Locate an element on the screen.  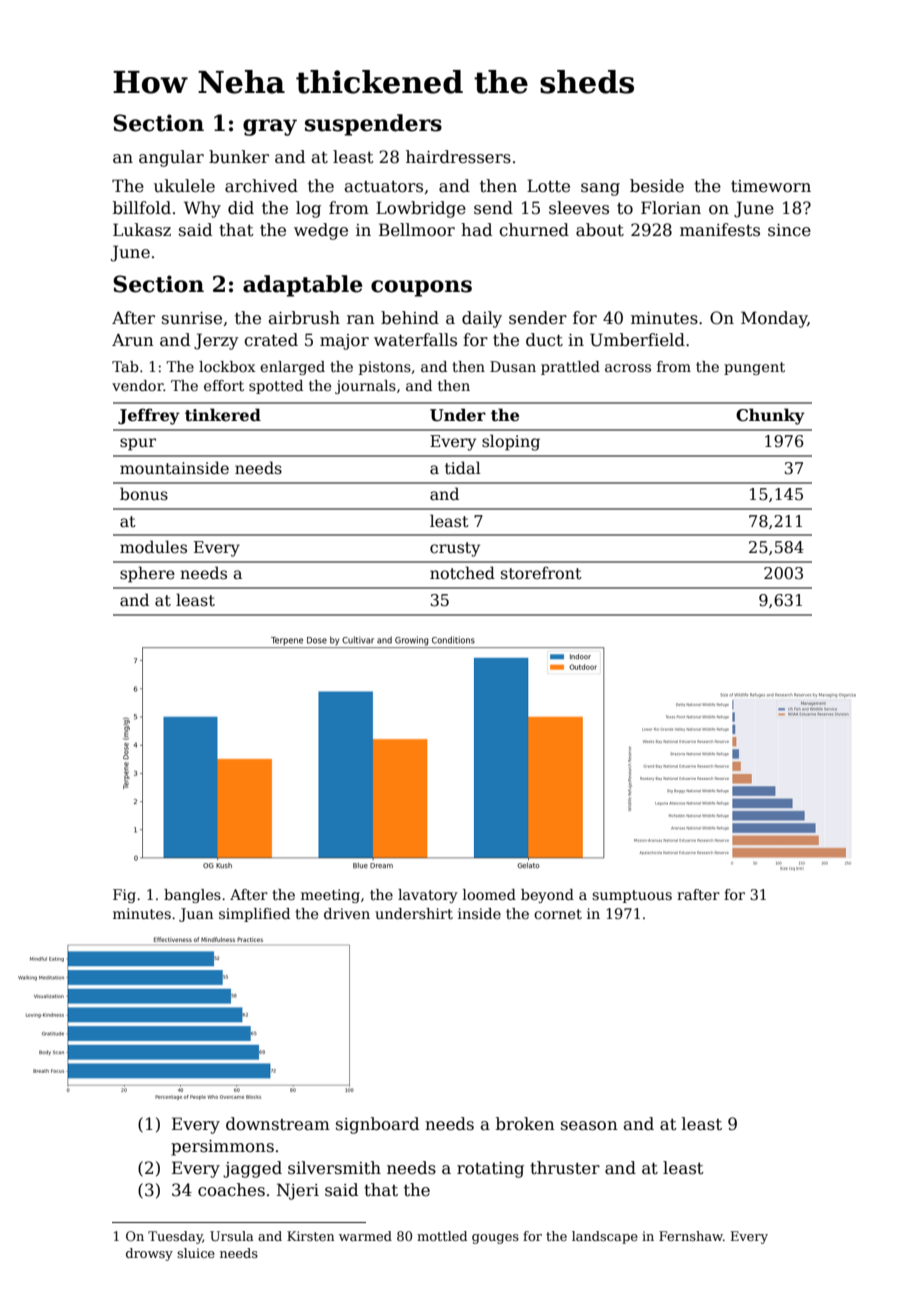
Kirsten is located at coordinates (310, 1236).
